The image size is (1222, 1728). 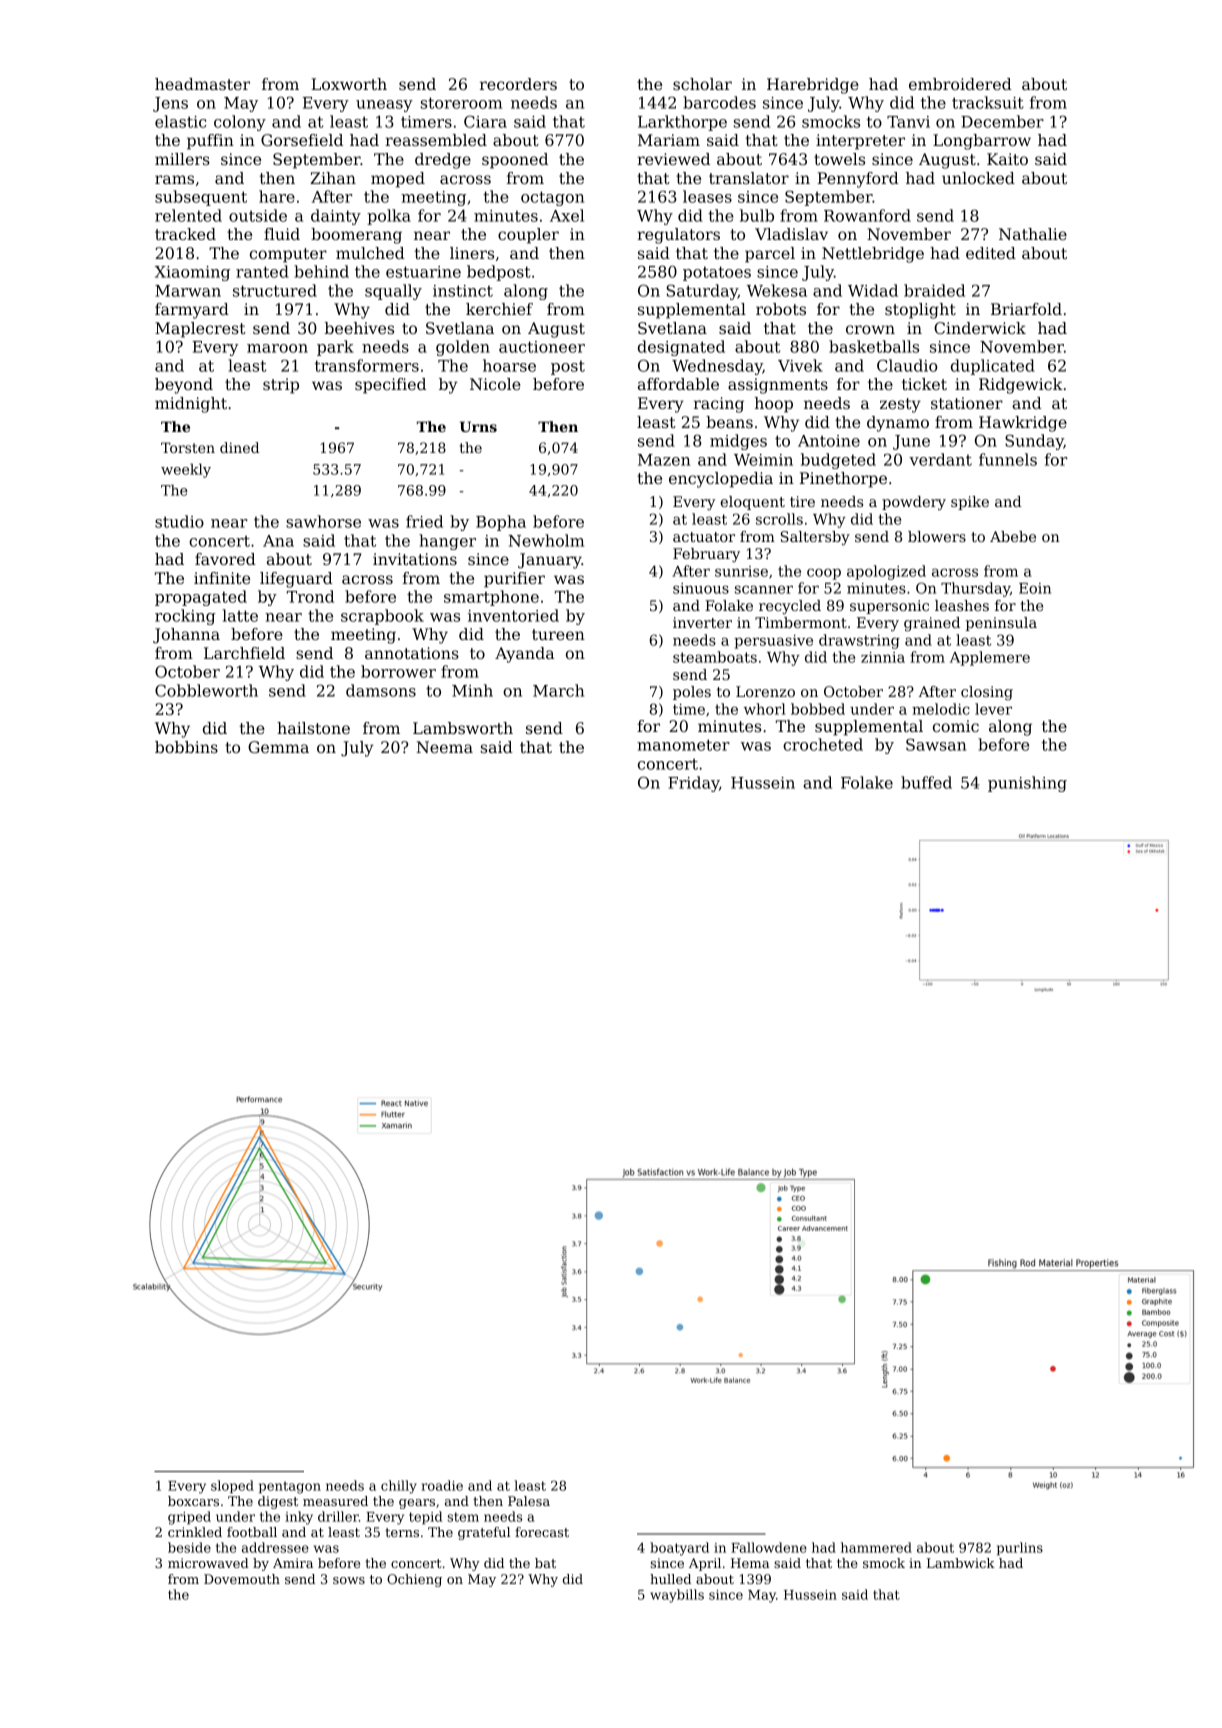 What do you see at coordinates (242, 1579) in the document?
I see `Dovemouth` at bounding box center [242, 1579].
